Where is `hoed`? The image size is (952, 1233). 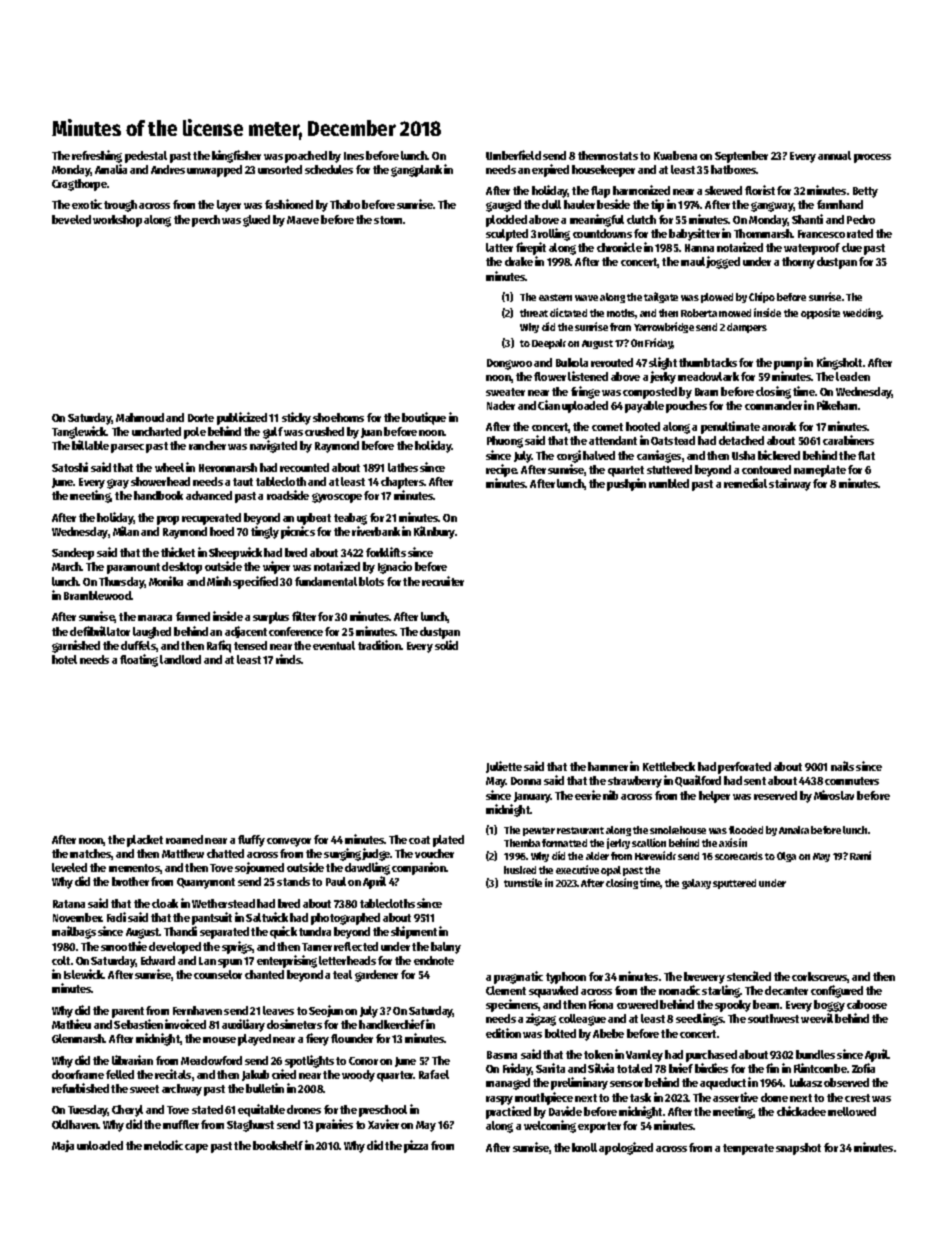
hoed is located at coordinates (222, 531).
